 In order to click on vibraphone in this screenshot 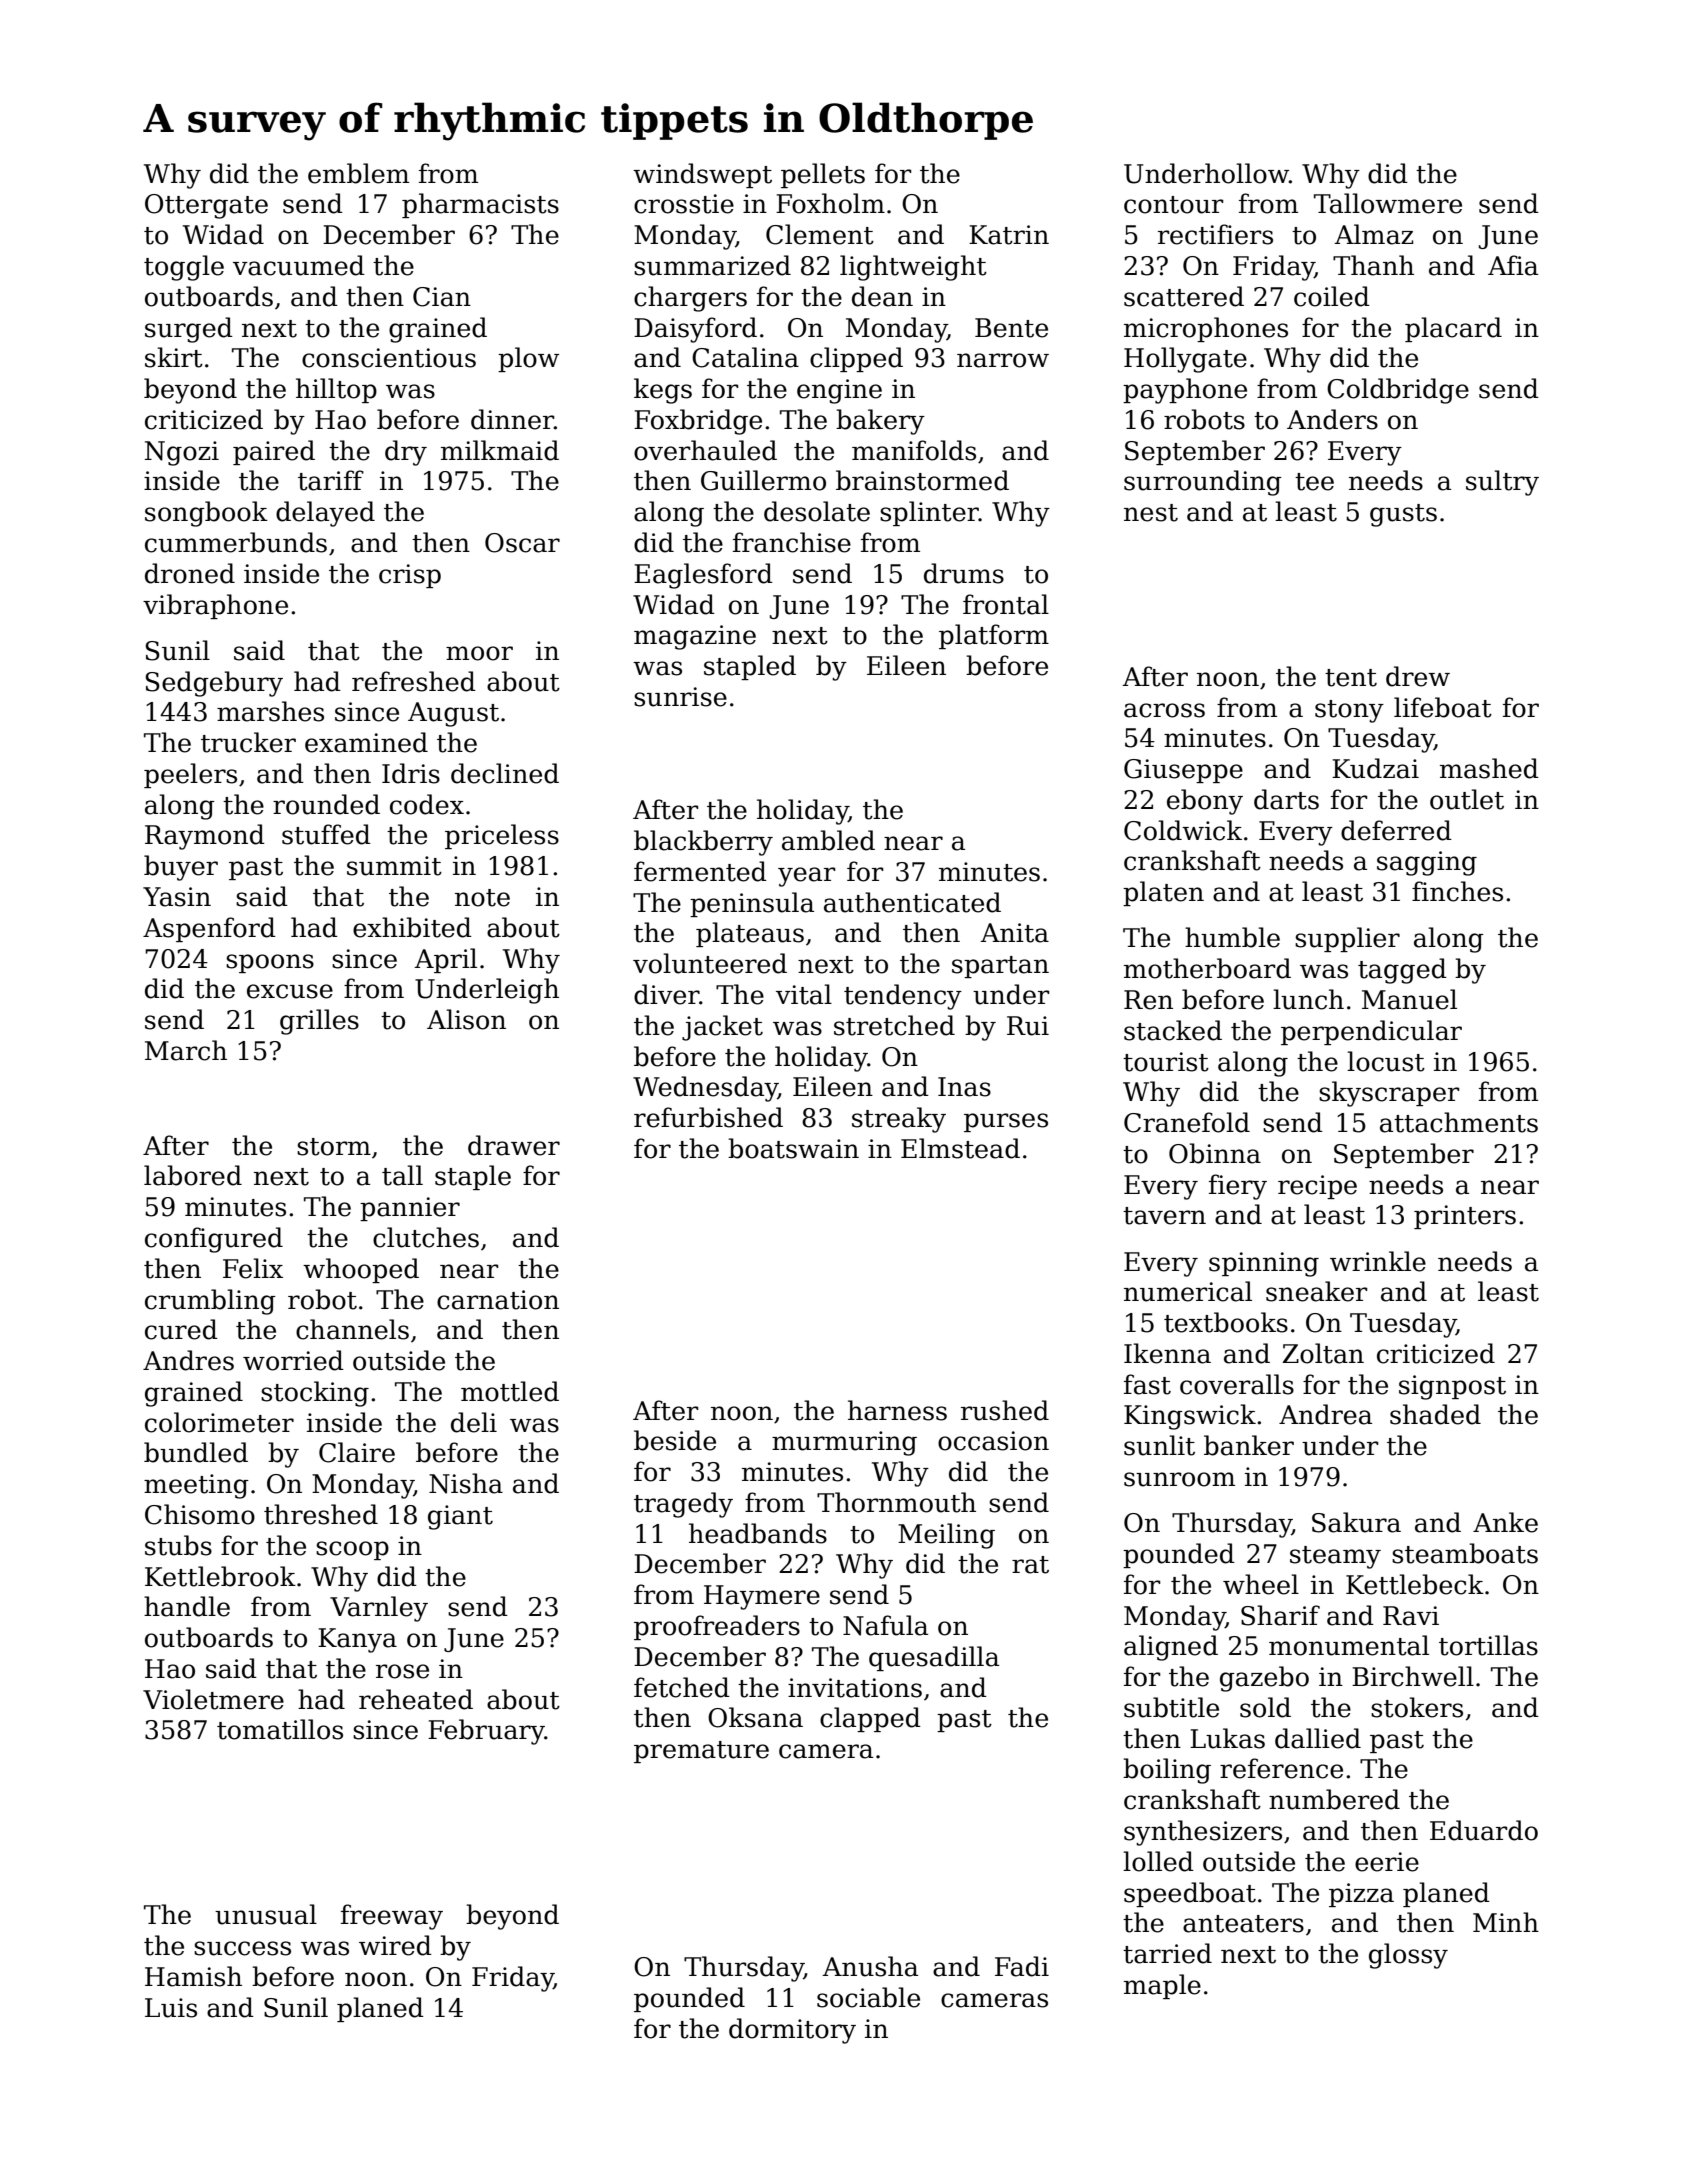, I will do `click(215, 606)`.
